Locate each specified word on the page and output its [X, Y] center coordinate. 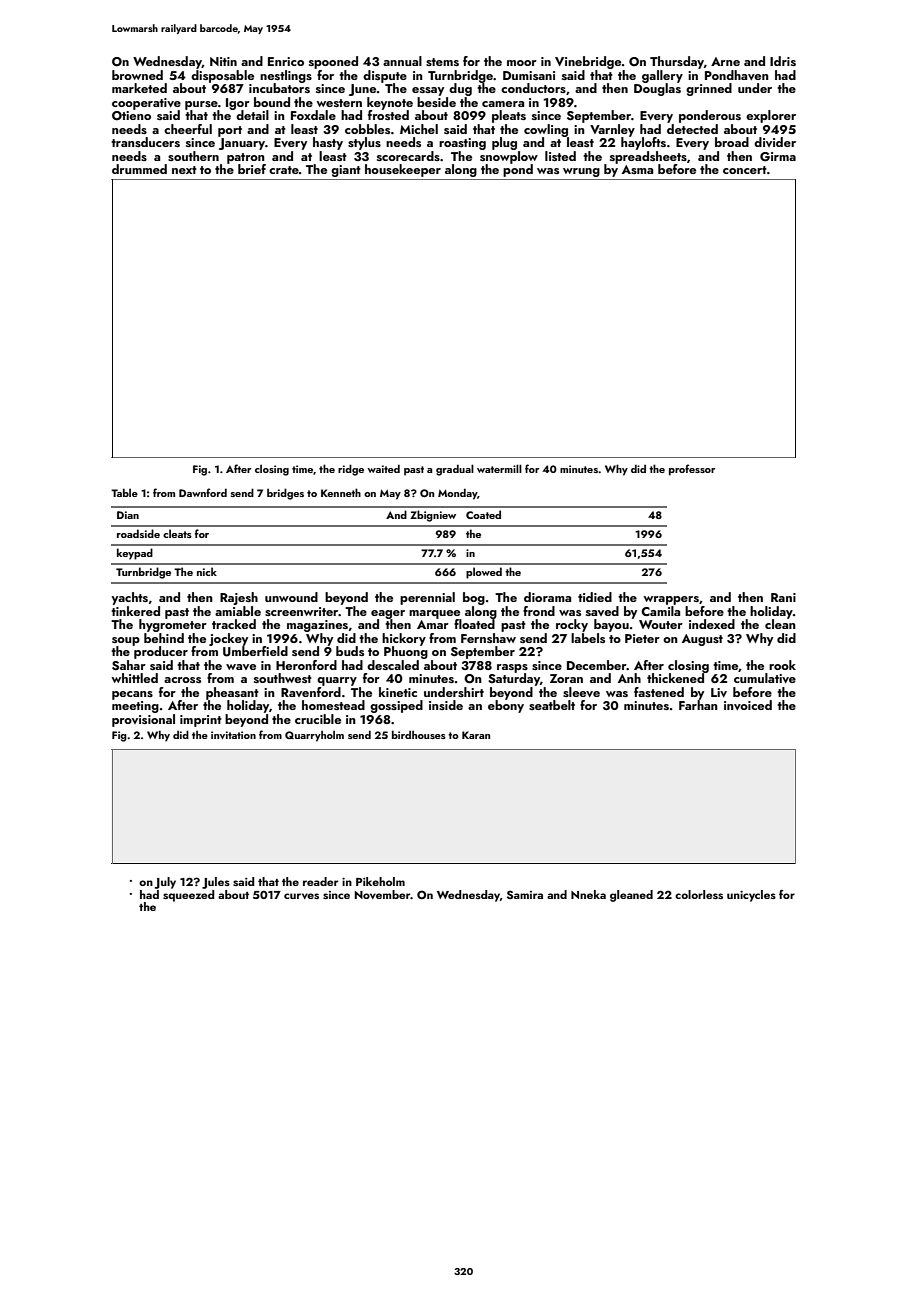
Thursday [677, 62]
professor [692, 470]
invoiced [748, 705]
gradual [455, 470]
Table [124, 492]
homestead [333, 705]
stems [442, 62]
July [165, 883]
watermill [499, 468]
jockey [228, 639]
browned [137, 75]
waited [383, 468]
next [184, 170]
